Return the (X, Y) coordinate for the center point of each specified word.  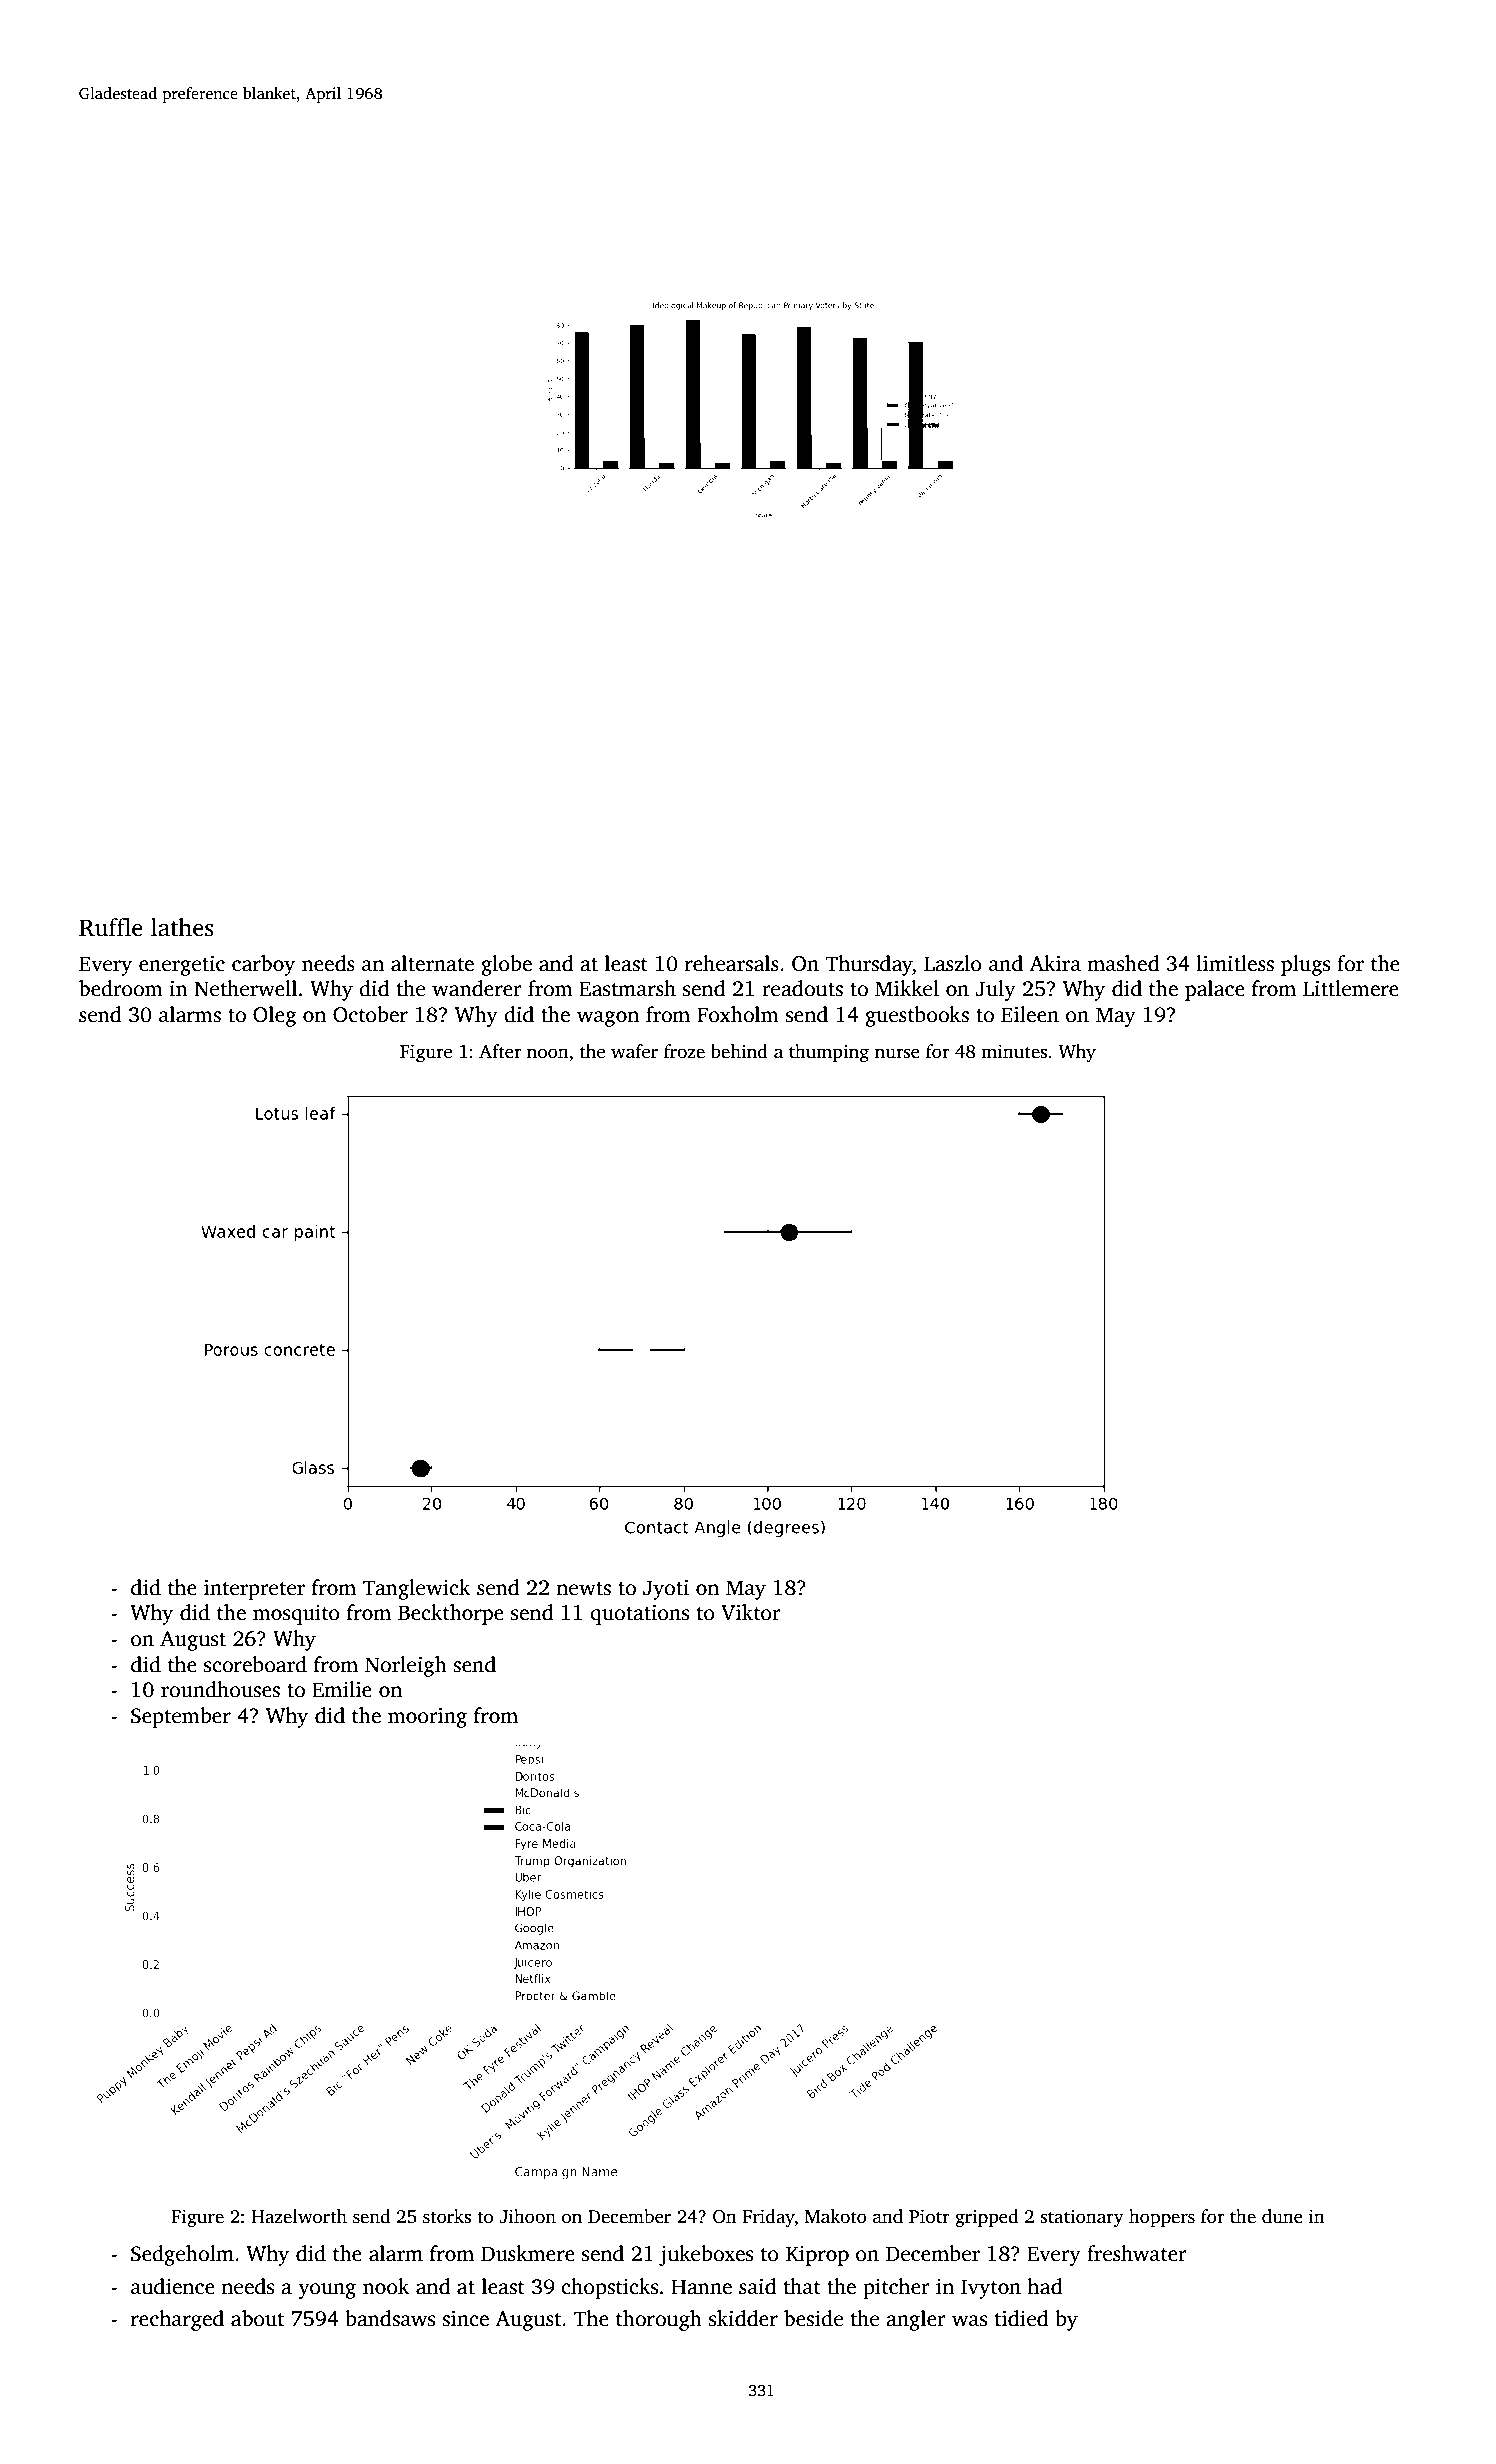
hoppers (1162, 2218)
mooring (427, 1717)
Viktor (750, 1612)
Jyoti (666, 1589)
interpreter (254, 1589)
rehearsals (732, 963)
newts (583, 1589)
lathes (182, 927)
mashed (1123, 963)
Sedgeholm (182, 2255)
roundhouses (220, 1689)
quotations (639, 1614)
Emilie (342, 1689)
